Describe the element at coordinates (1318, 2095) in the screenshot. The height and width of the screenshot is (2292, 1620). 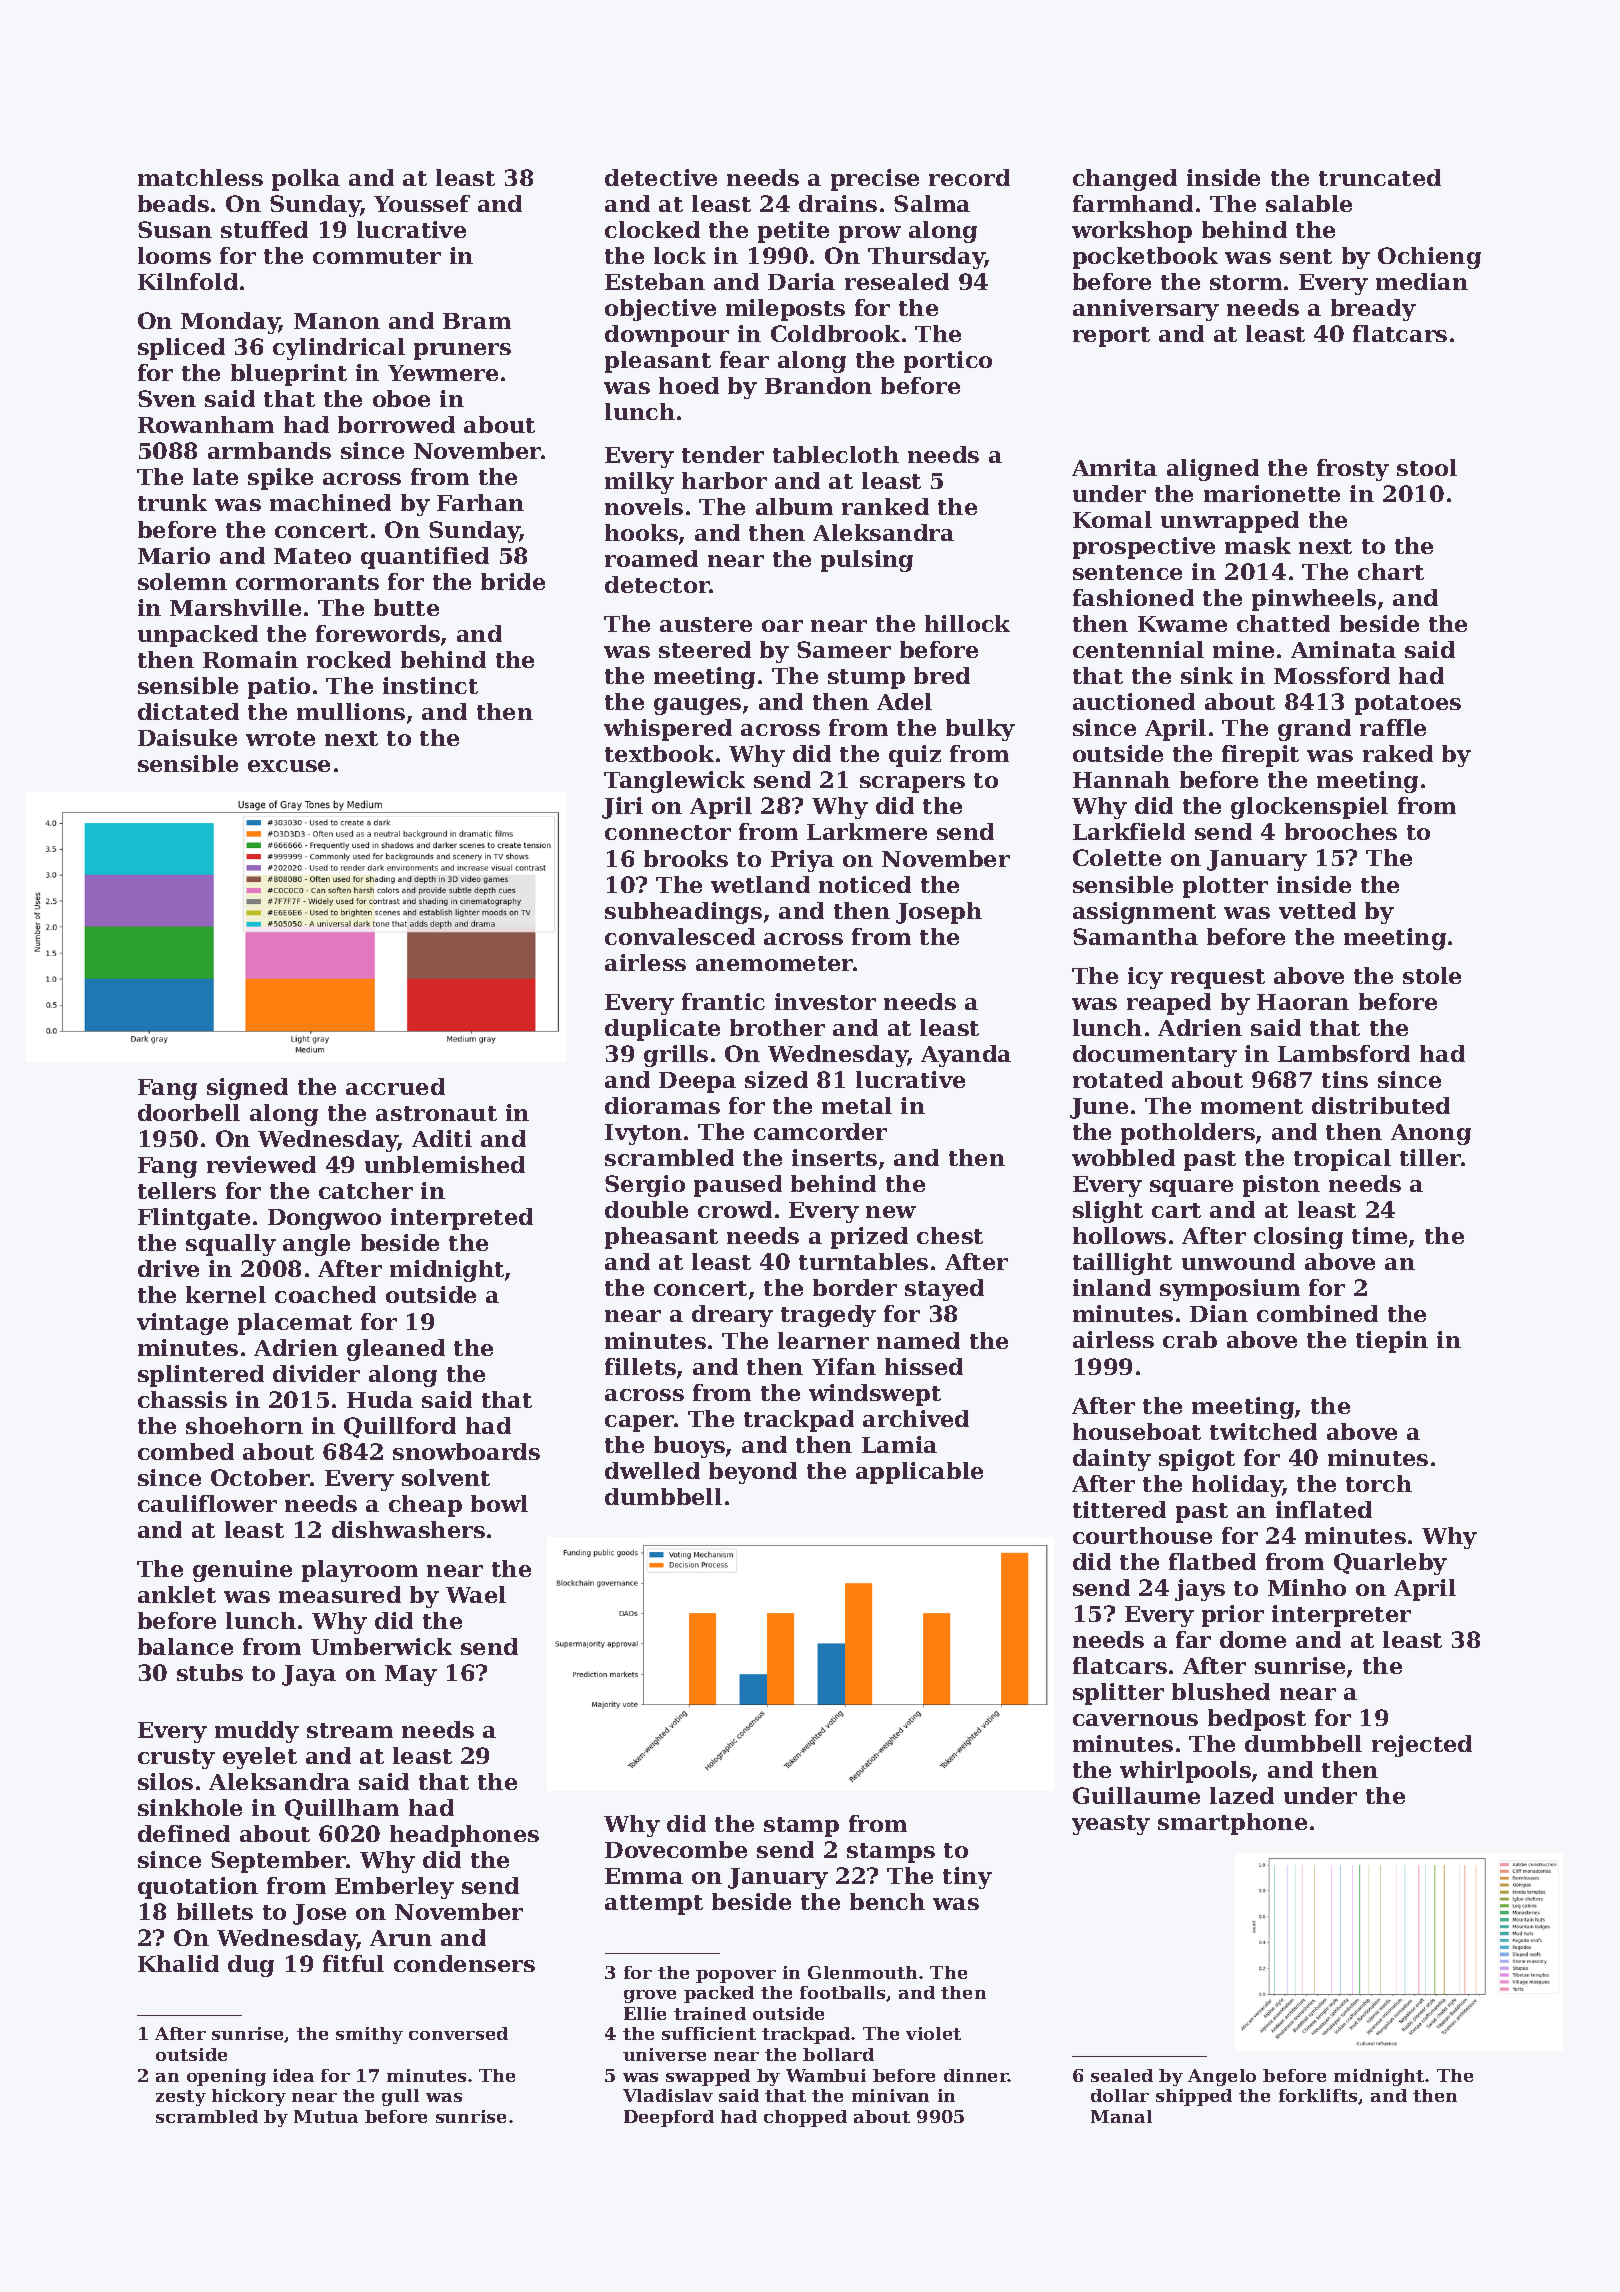
I see `forklifts` at that location.
